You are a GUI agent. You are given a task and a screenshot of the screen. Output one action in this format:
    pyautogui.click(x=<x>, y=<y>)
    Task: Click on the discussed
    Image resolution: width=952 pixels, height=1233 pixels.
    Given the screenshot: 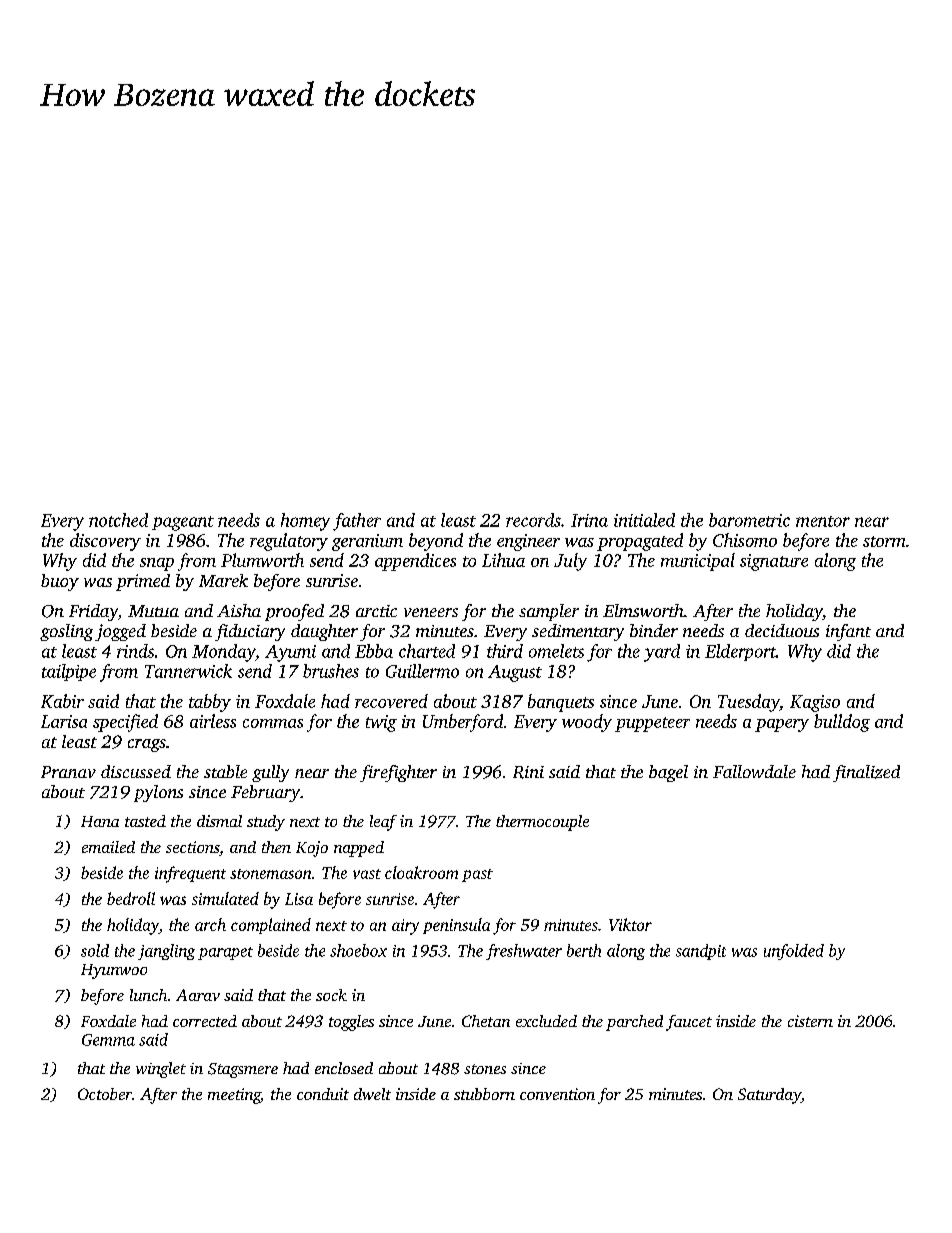 What is the action you would take?
    pyautogui.click(x=136, y=771)
